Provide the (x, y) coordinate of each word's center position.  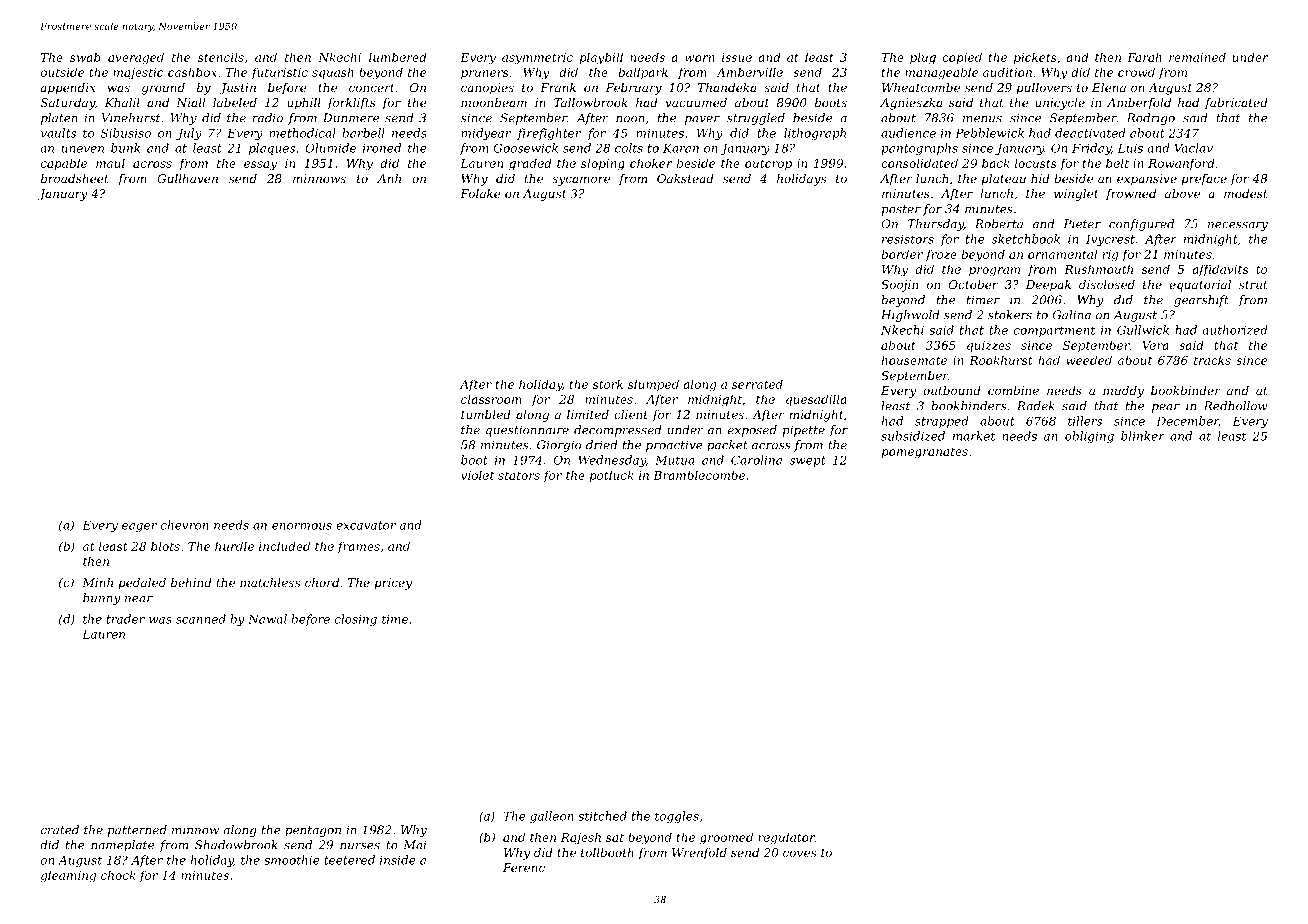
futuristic (279, 73)
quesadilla (816, 400)
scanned (201, 619)
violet (477, 475)
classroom (491, 399)
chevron (185, 525)
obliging (1089, 437)
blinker (1143, 436)
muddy (1123, 392)
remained (1197, 57)
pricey (393, 584)
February (634, 89)
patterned (137, 831)
